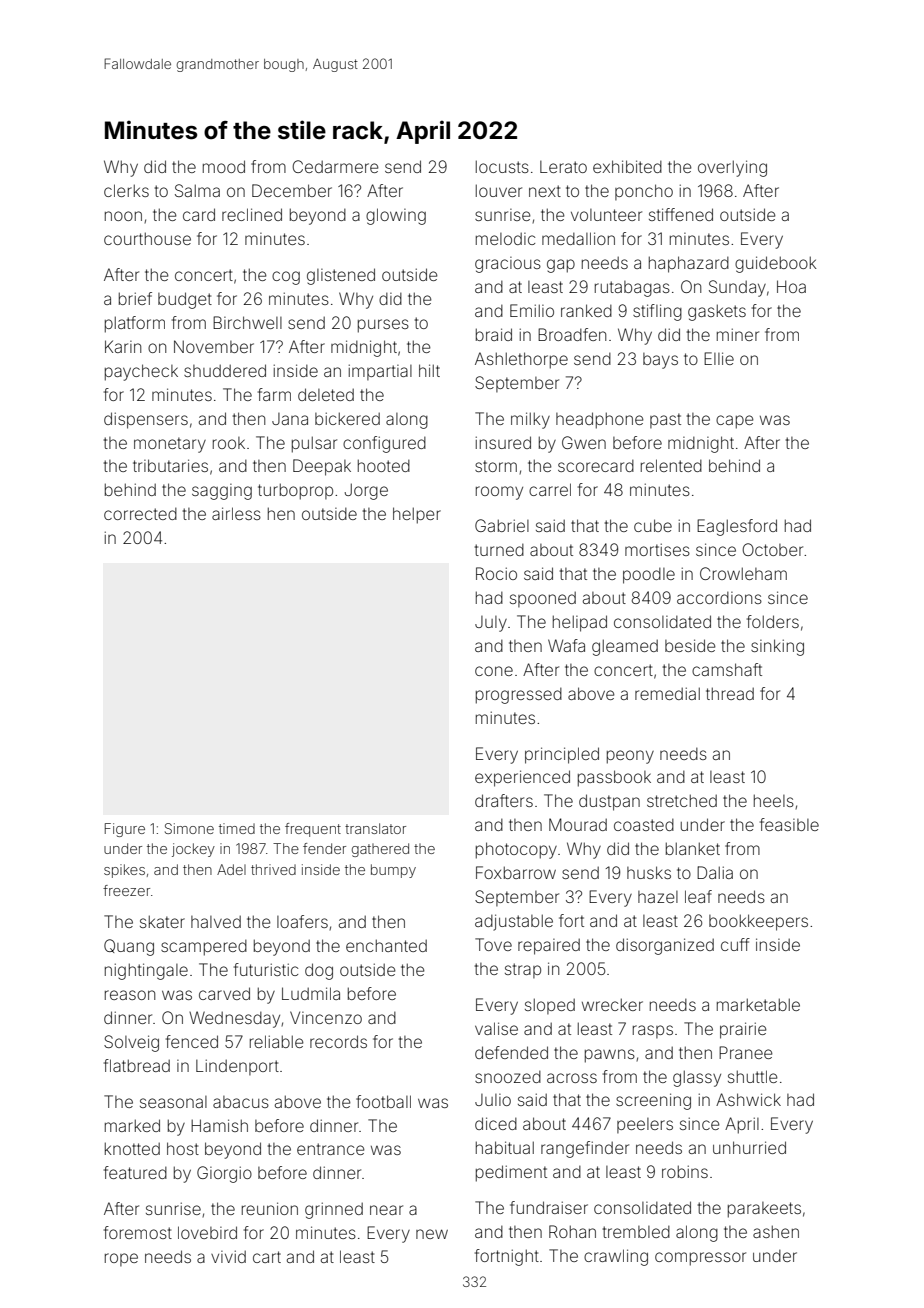 This page has height=1308, width=924. Describe the element at coordinates (543, 599) in the page. I see `spooned` at that location.
